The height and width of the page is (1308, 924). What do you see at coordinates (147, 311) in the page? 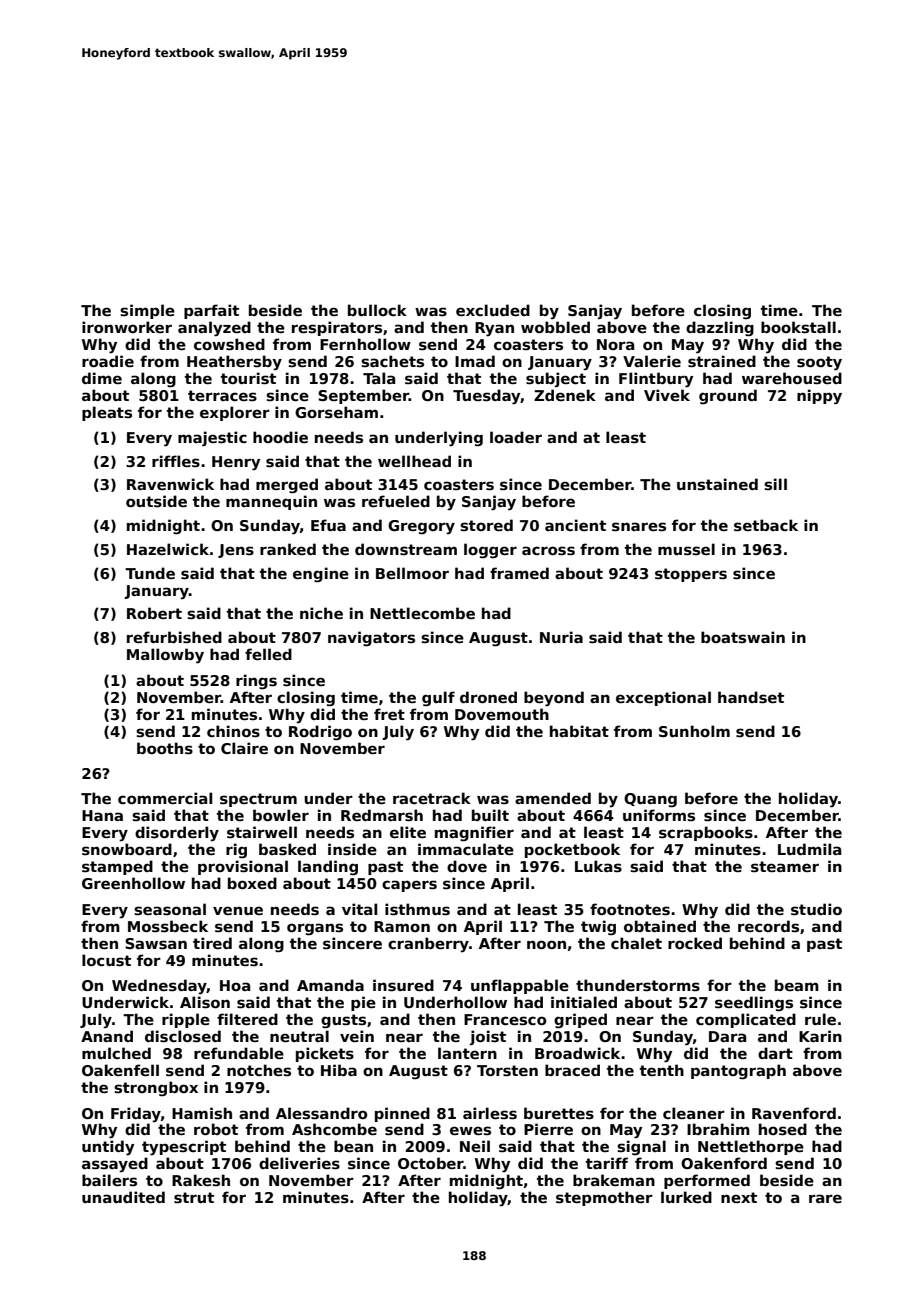
I see `simple` at bounding box center [147, 311].
